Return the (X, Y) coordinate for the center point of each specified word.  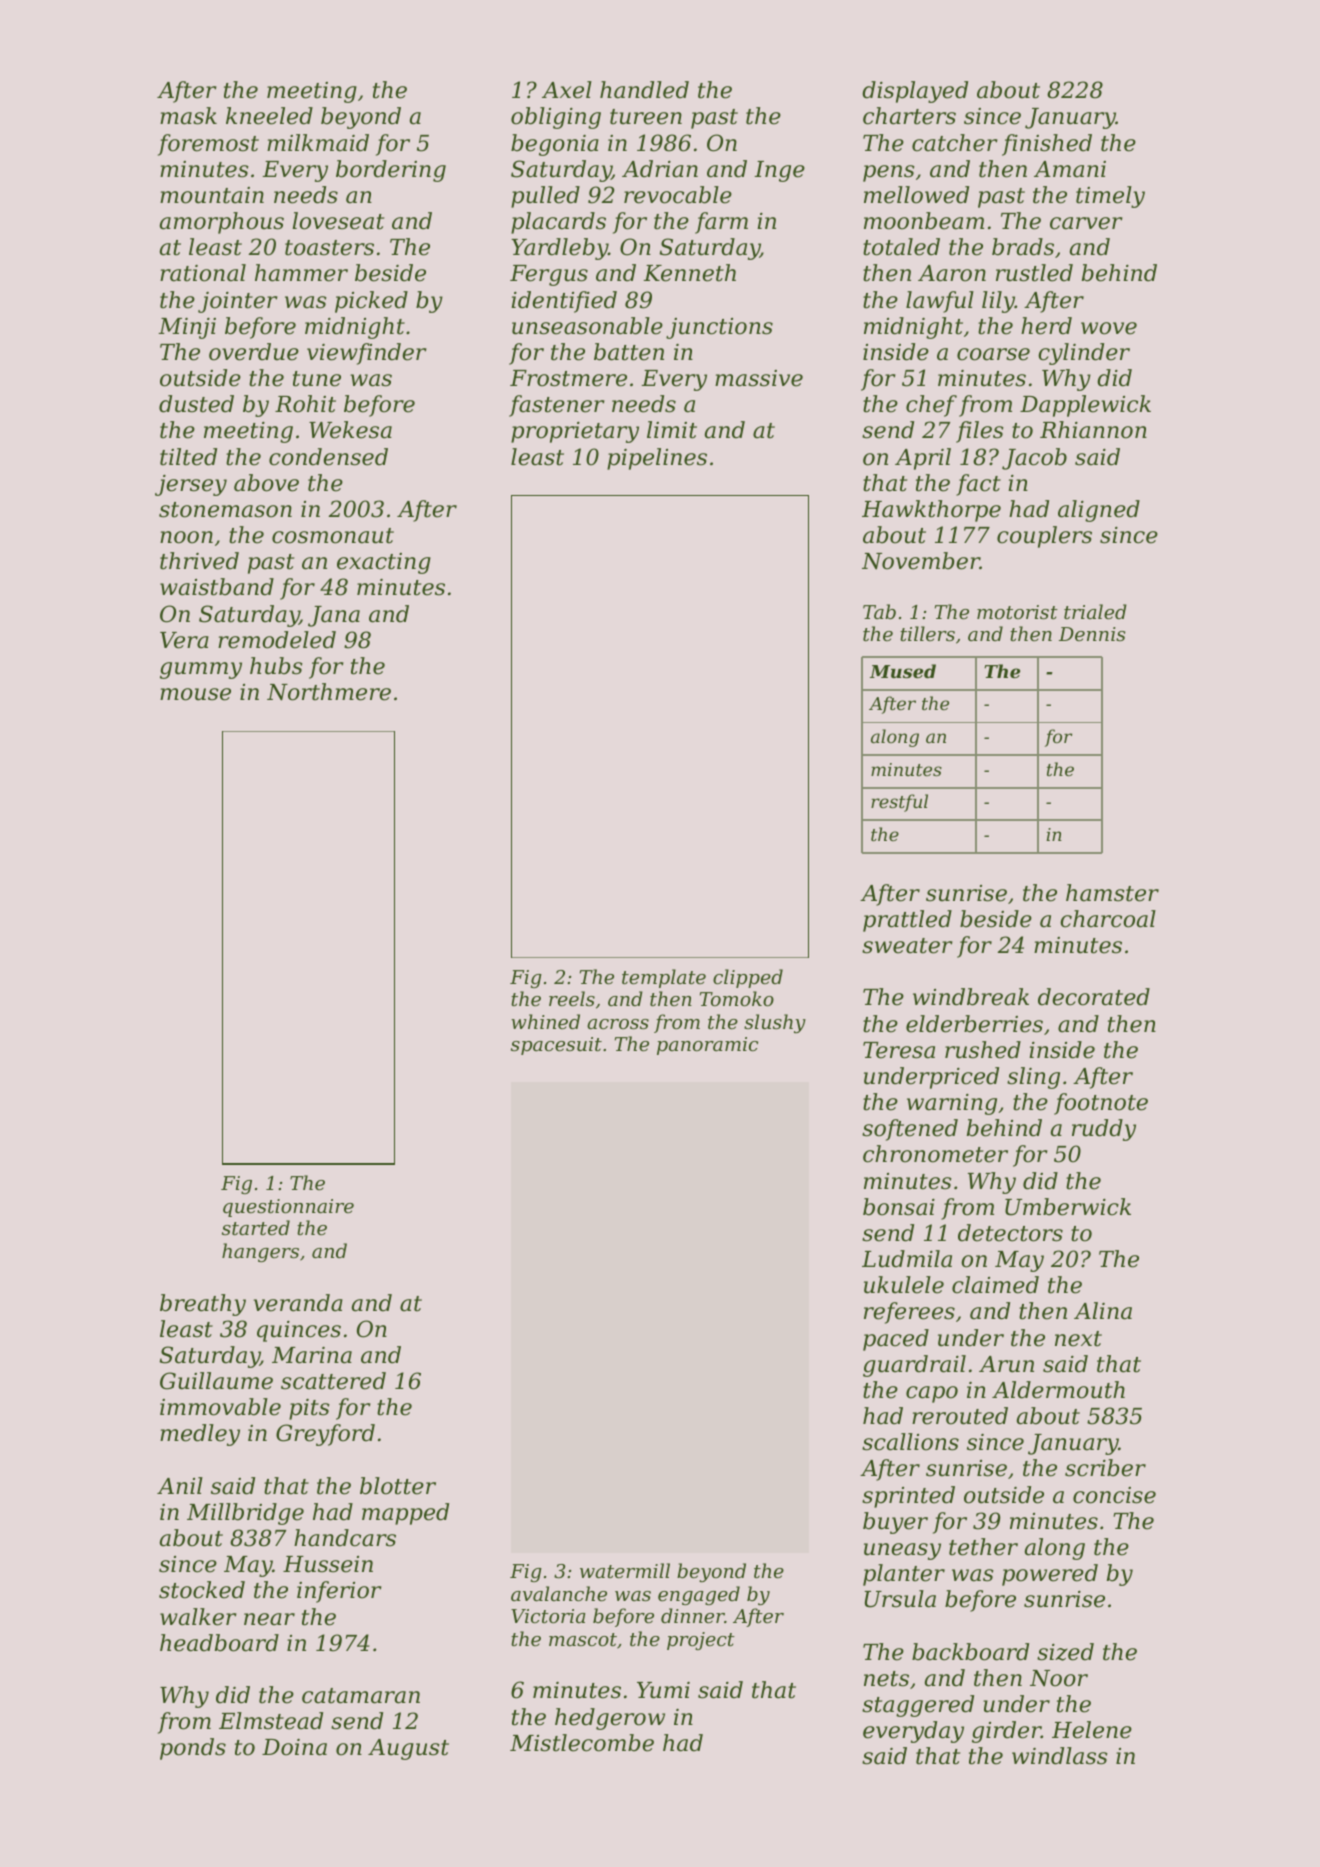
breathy (203, 1305)
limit (672, 430)
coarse (993, 354)
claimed (995, 1285)
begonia (555, 145)
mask (188, 116)
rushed (983, 1050)
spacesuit (556, 1046)
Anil (180, 1485)
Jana (334, 616)
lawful (940, 302)
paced (896, 1340)
